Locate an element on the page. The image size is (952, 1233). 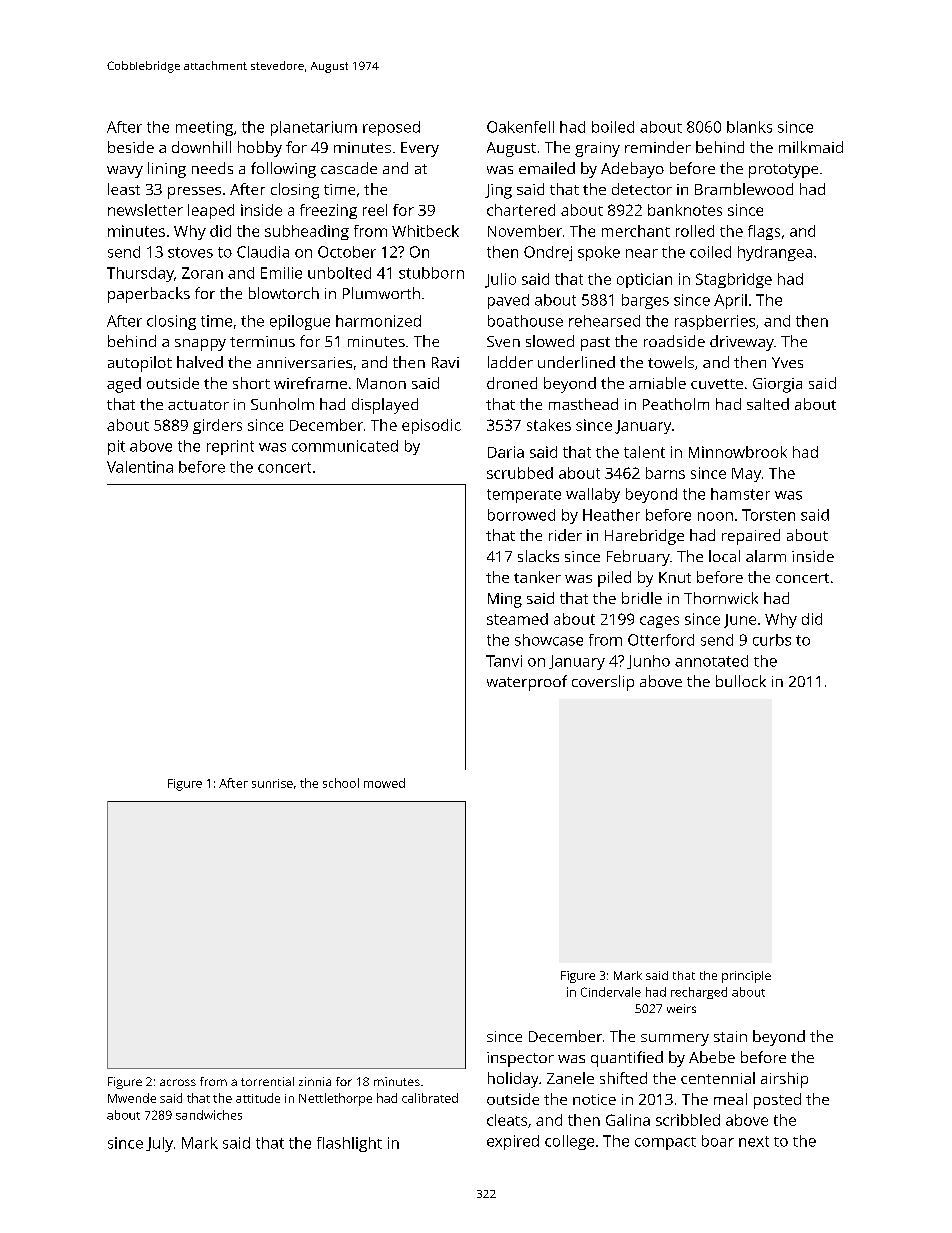
reposed is located at coordinates (391, 128).
